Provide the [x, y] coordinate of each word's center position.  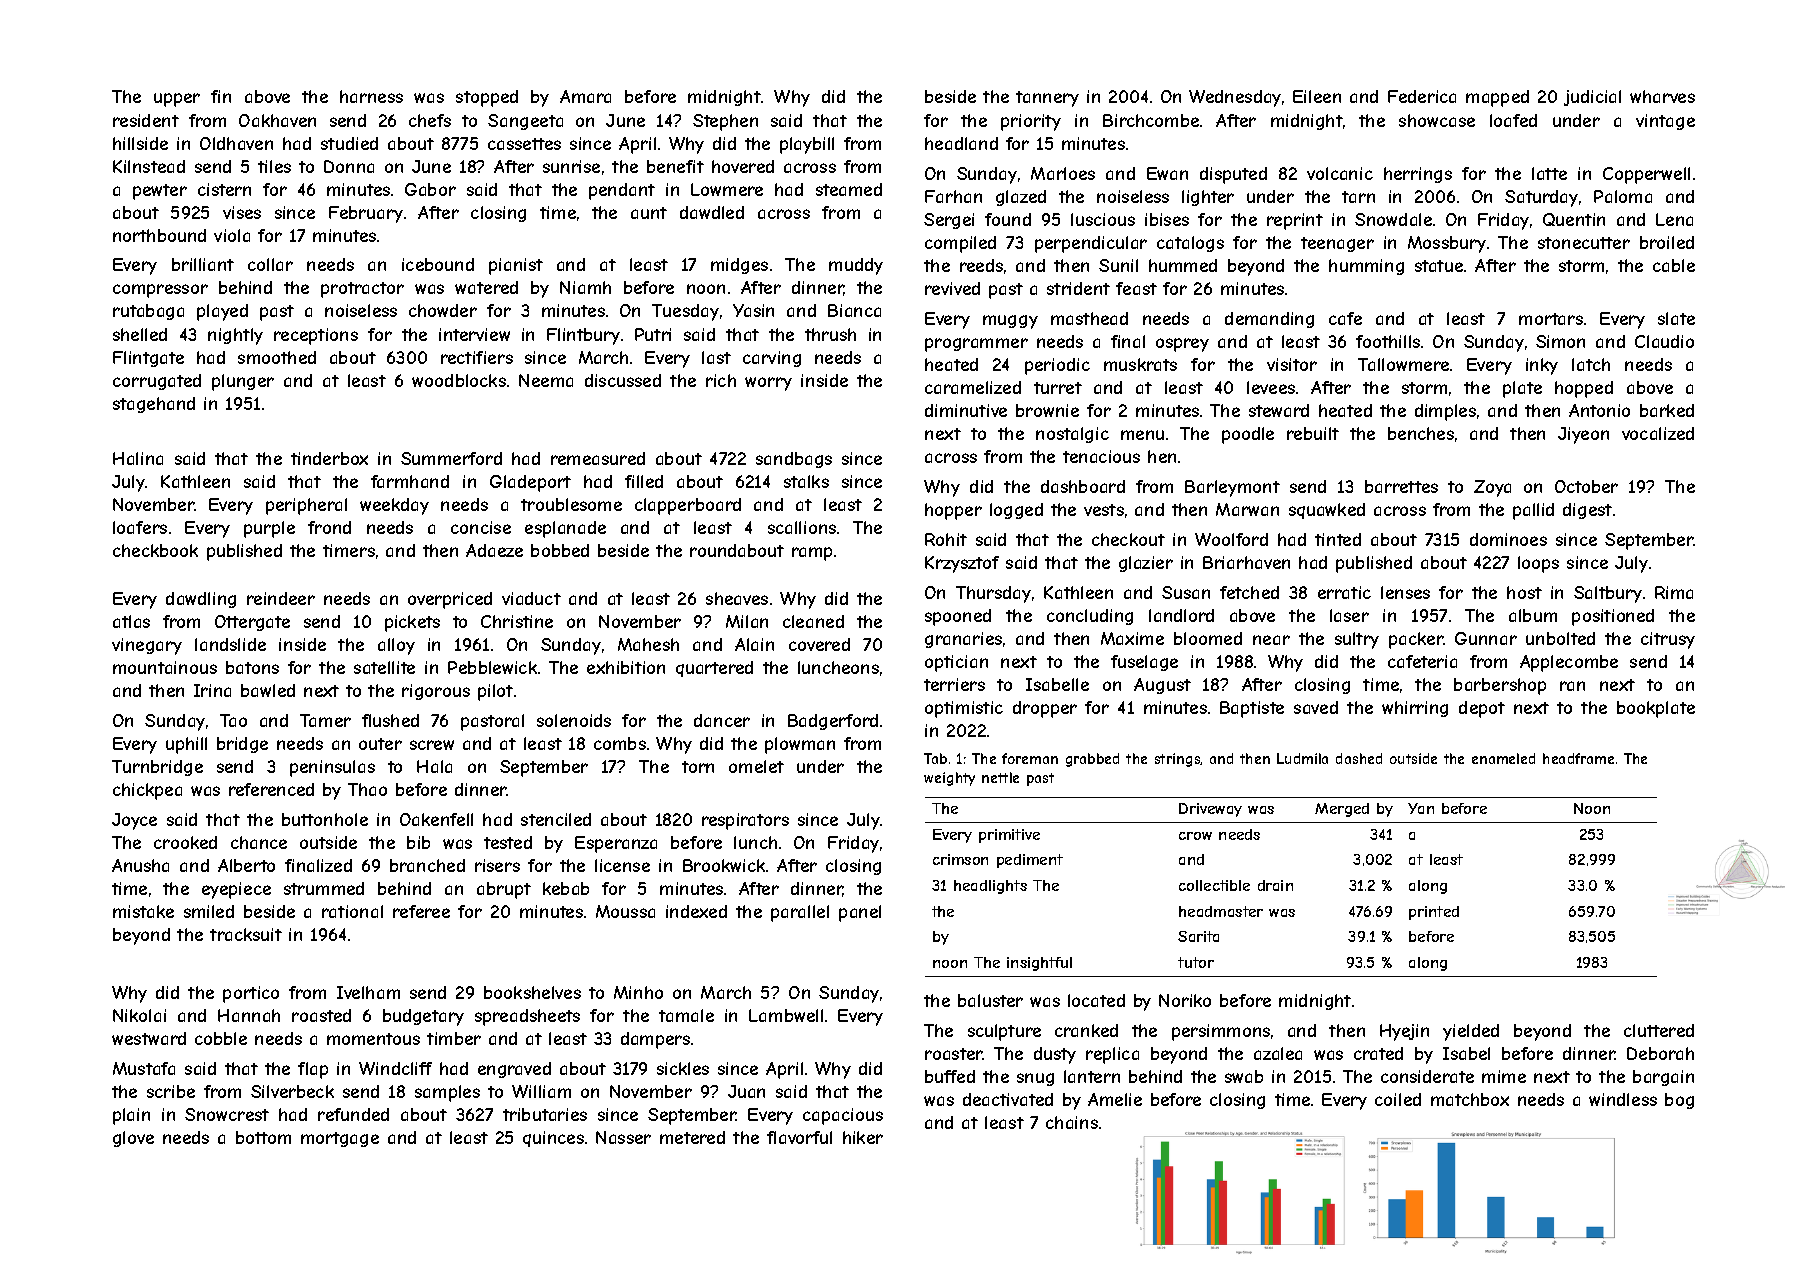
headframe [1578, 758]
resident [146, 120]
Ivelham [368, 992]
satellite [384, 667]
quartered [714, 669]
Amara [585, 96]
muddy [856, 266]
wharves [1662, 96]
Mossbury [1447, 244]
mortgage [340, 1139]
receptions [316, 336]
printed [1434, 913]
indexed [696, 911]
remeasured [598, 458]
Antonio [1599, 410]
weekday [394, 506]
